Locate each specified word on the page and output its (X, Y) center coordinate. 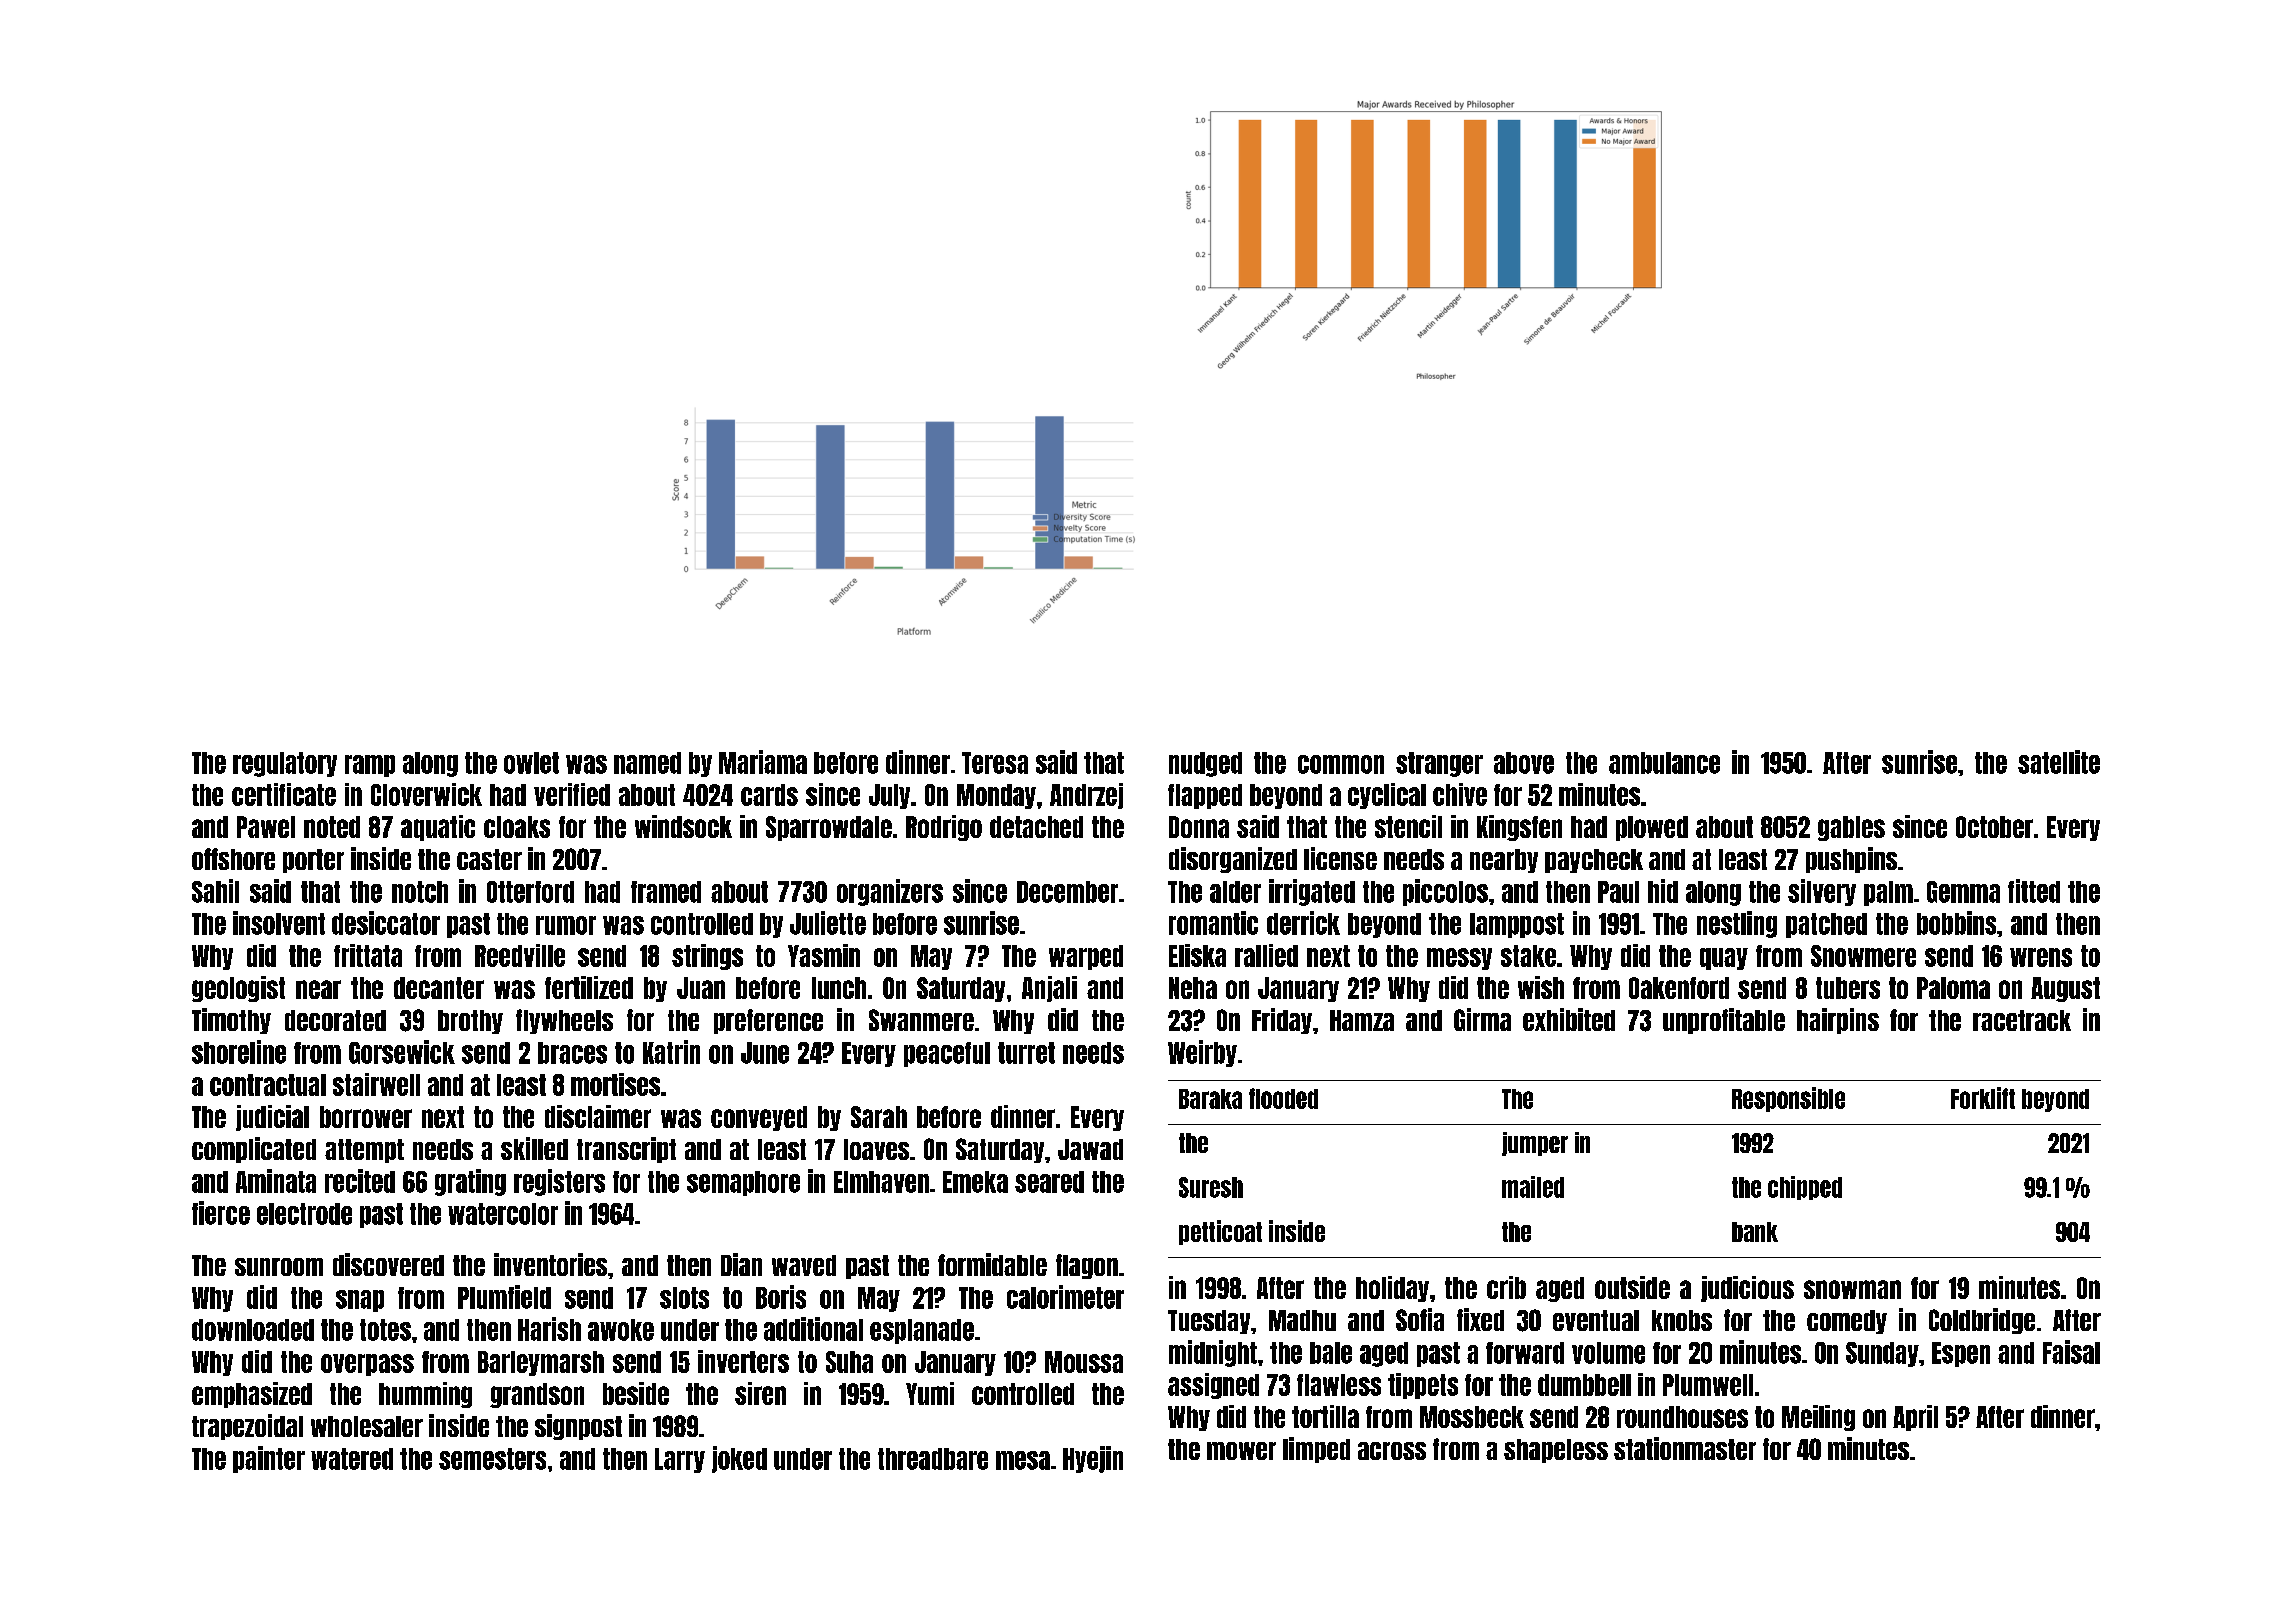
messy (1459, 959)
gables (1851, 828)
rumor (566, 925)
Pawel (266, 827)
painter (269, 1459)
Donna (1199, 827)
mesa (1023, 1460)
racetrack (2022, 1020)
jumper (1535, 1144)
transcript (626, 1150)
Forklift (1983, 1098)
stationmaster (1685, 1448)
